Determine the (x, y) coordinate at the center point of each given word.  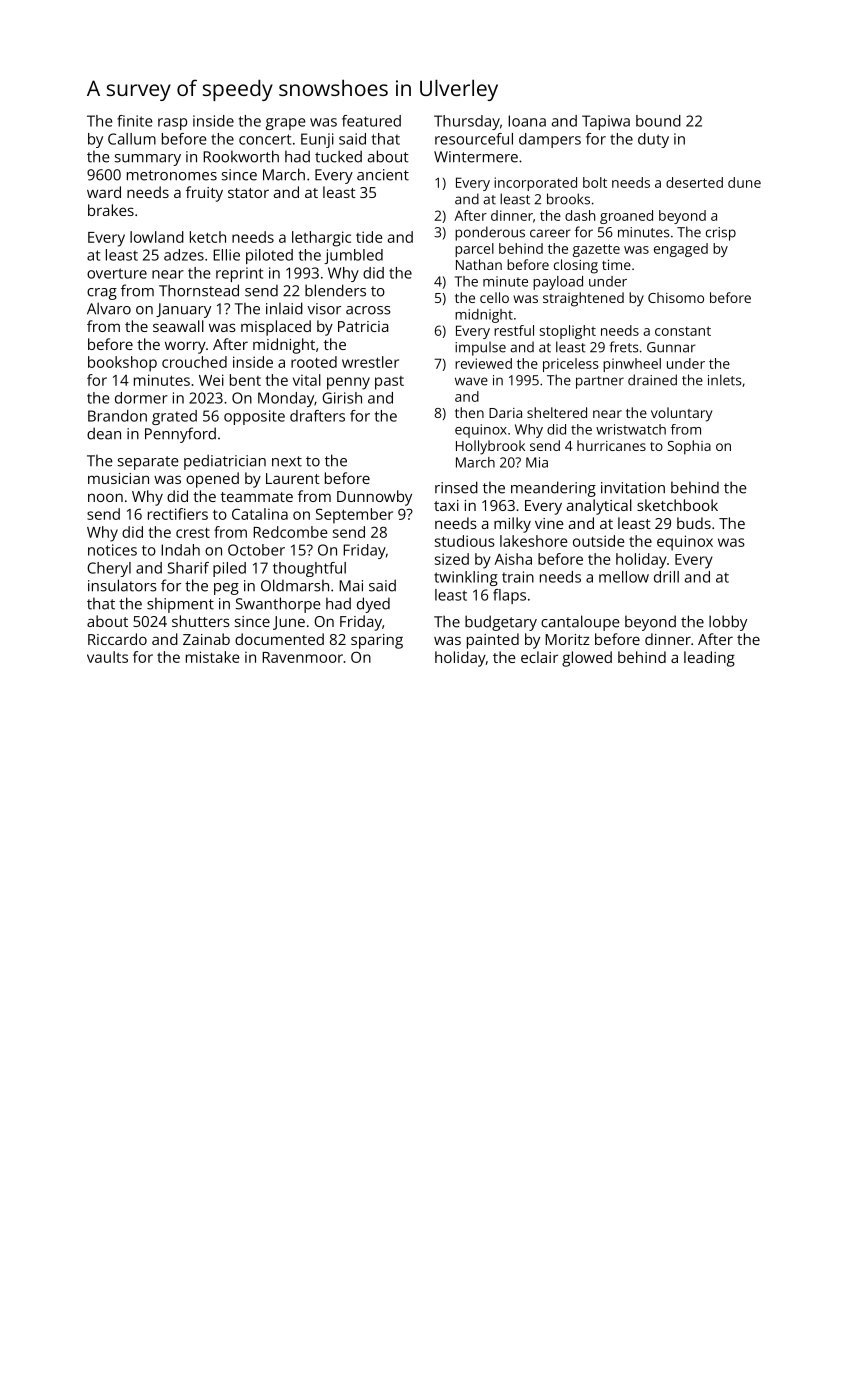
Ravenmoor (302, 657)
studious (465, 541)
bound (658, 121)
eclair (539, 657)
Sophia (689, 447)
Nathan (479, 264)
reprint (239, 274)
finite (134, 121)
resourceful (474, 139)
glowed (587, 659)
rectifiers (178, 514)
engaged (681, 250)
